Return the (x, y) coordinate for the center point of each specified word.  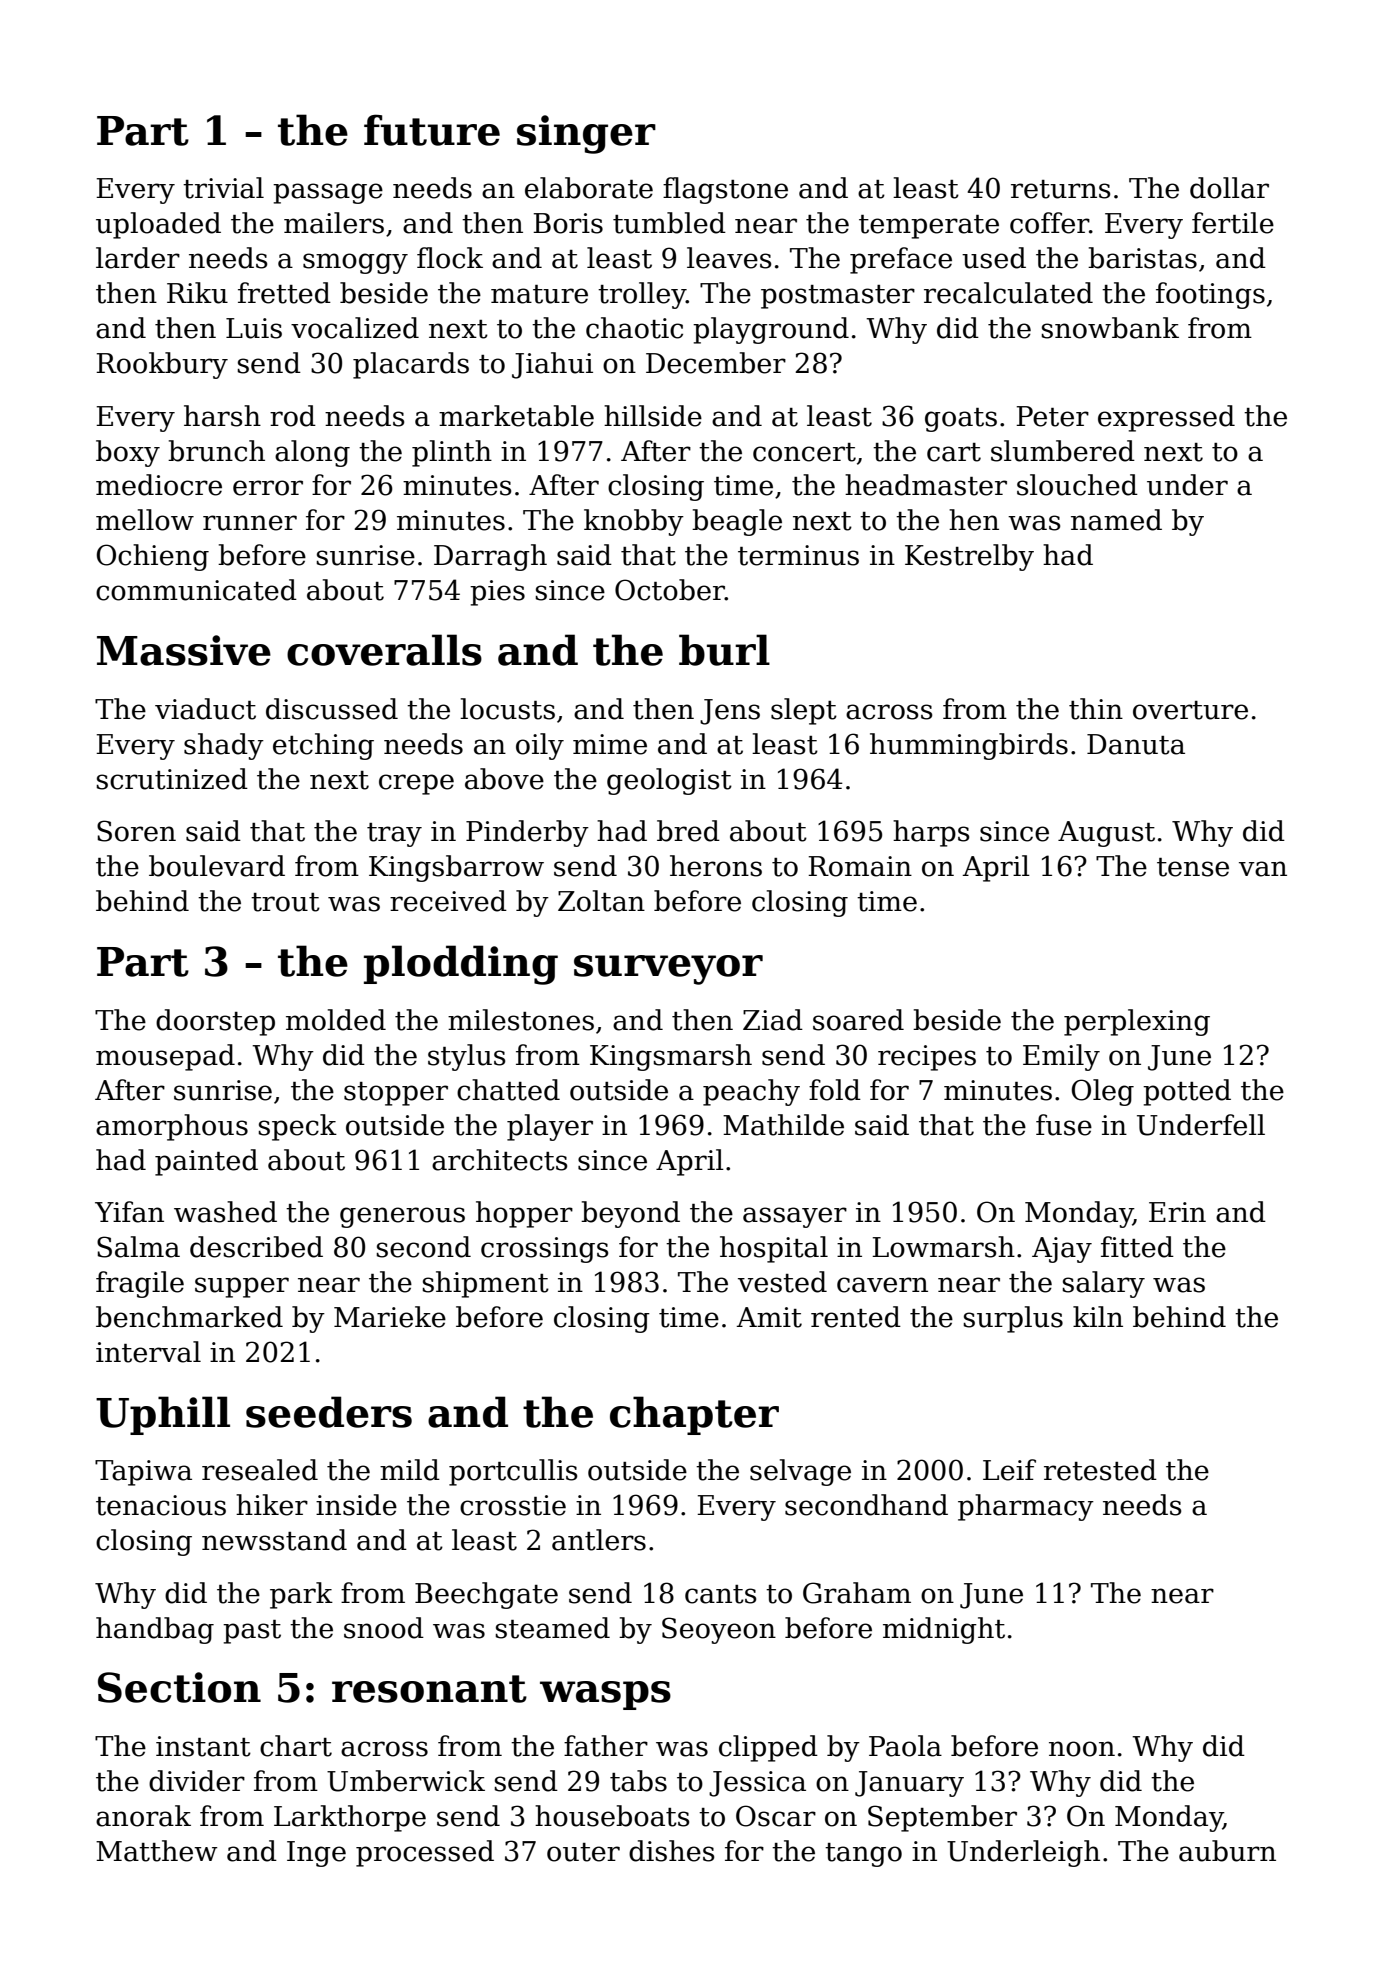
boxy (128, 453)
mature (539, 294)
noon (1082, 1749)
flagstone (725, 190)
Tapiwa (143, 1473)
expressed (1166, 418)
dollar (1229, 188)
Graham (857, 1593)
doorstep (215, 1022)
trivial (223, 188)
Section (179, 1687)
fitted (1137, 1247)
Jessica (757, 1784)
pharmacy (1026, 1507)
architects (500, 1160)
